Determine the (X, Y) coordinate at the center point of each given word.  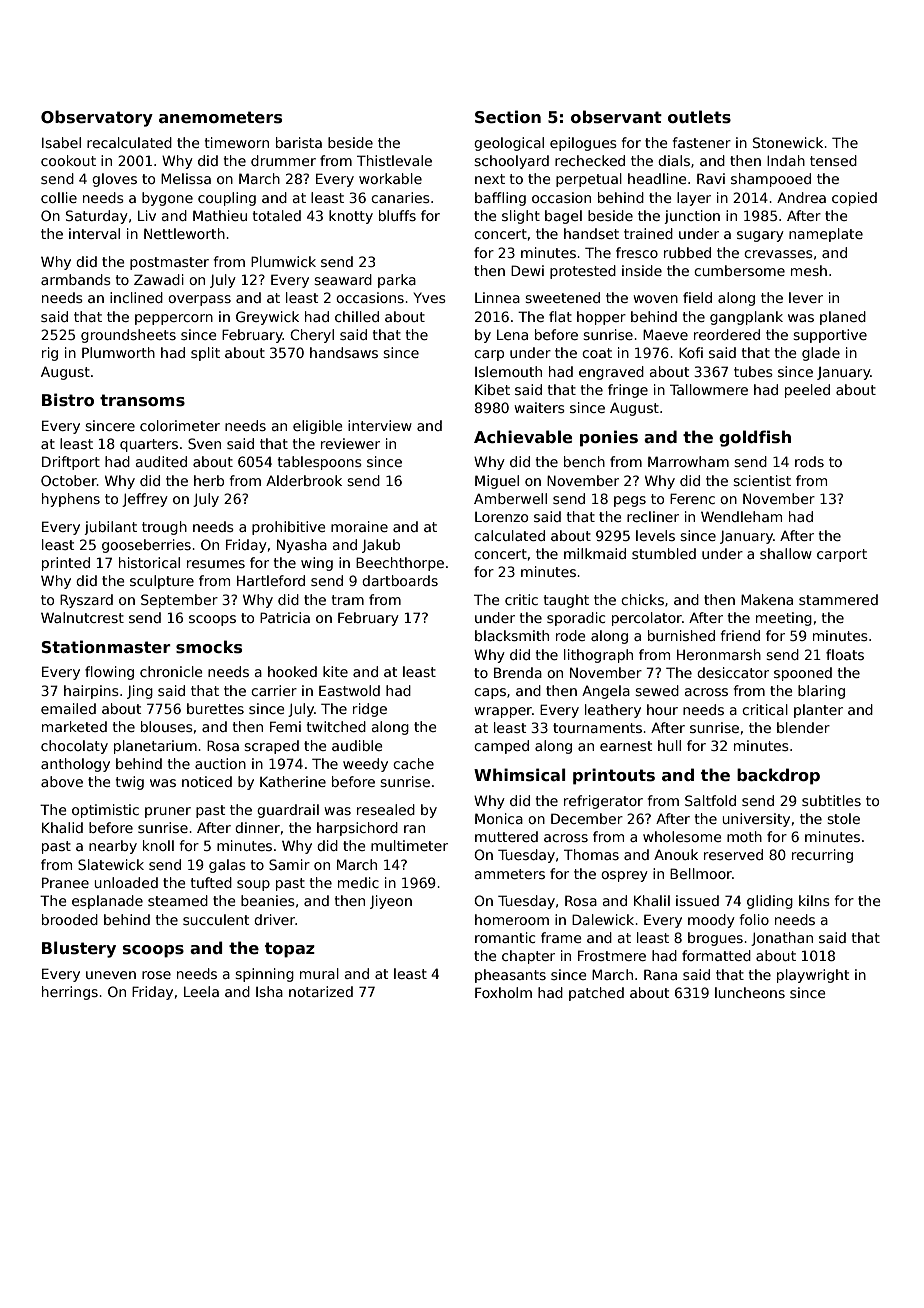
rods (809, 461)
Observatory (97, 118)
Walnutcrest (82, 617)
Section (508, 117)
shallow (786, 553)
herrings (70, 993)
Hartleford (271, 580)
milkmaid (595, 553)
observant (616, 117)
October (69, 480)
